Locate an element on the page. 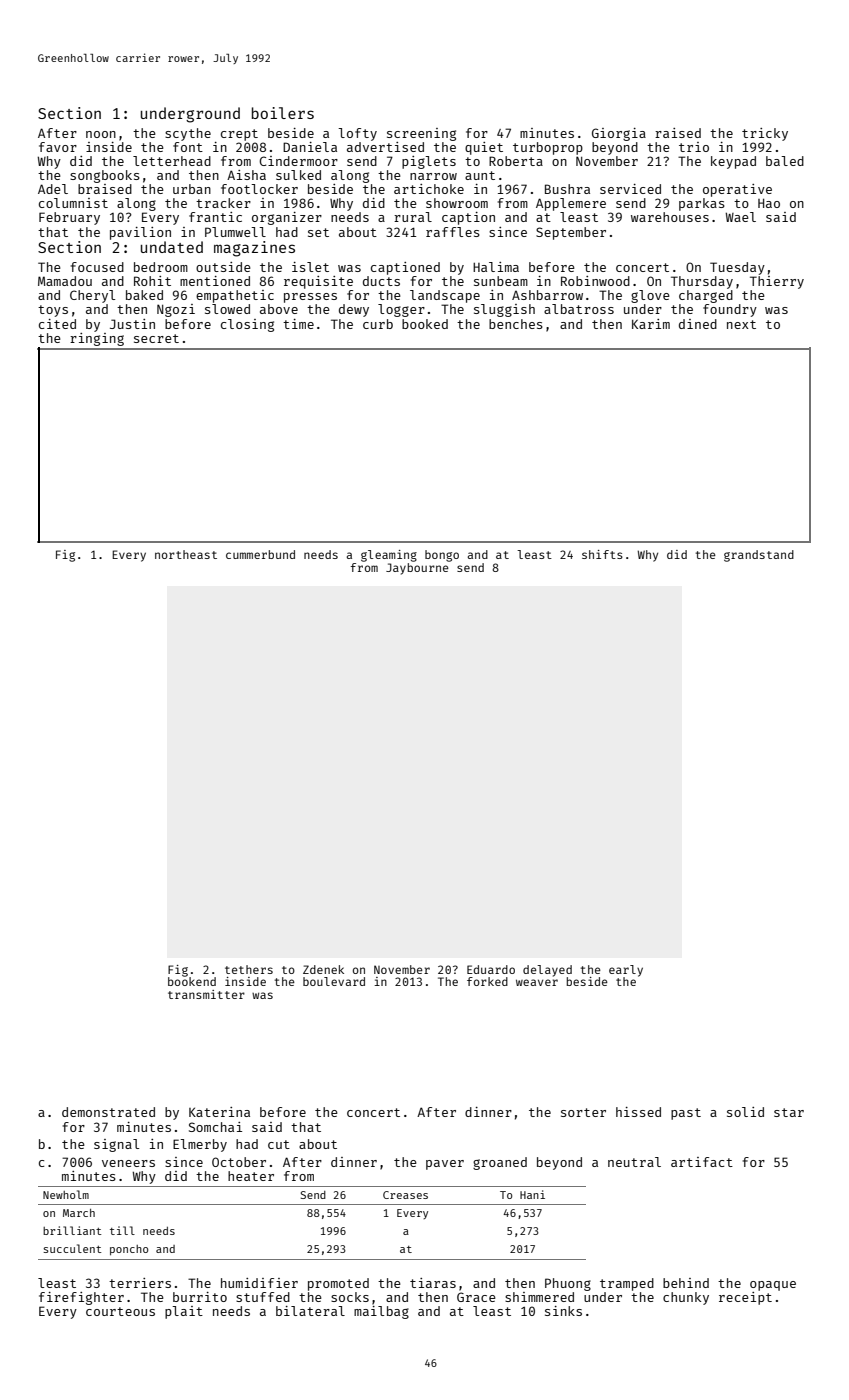 The image size is (849, 1400). songbooks is located at coordinates (105, 176).
